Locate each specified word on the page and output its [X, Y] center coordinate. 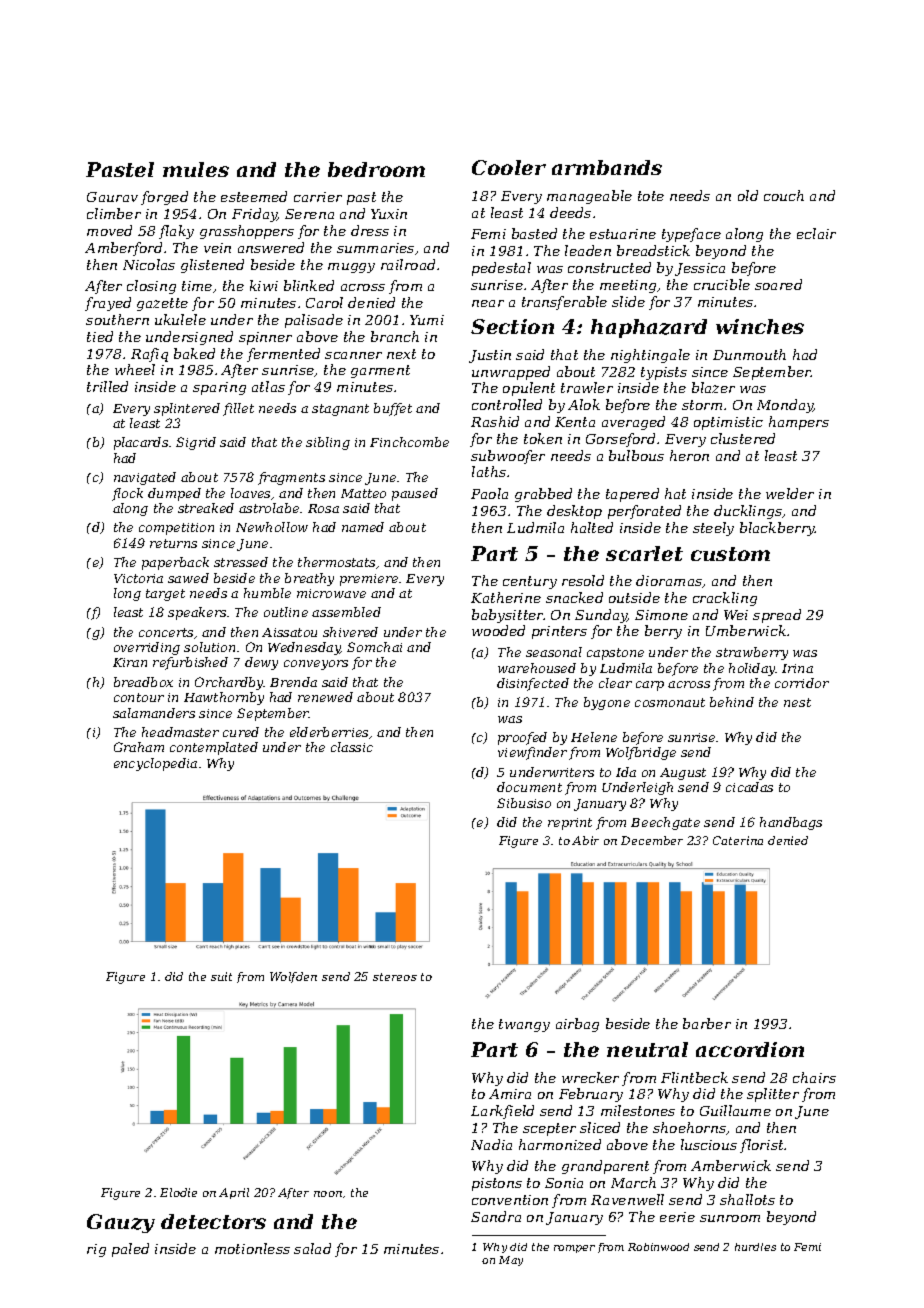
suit [221, 976]
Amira [510, 1094]
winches [760, 326]
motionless [252, 1248]
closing [151, 287]
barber [707, 1023]
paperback [175, 563]
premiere [369, 580]
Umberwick [746, 630]
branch [395, 336]
